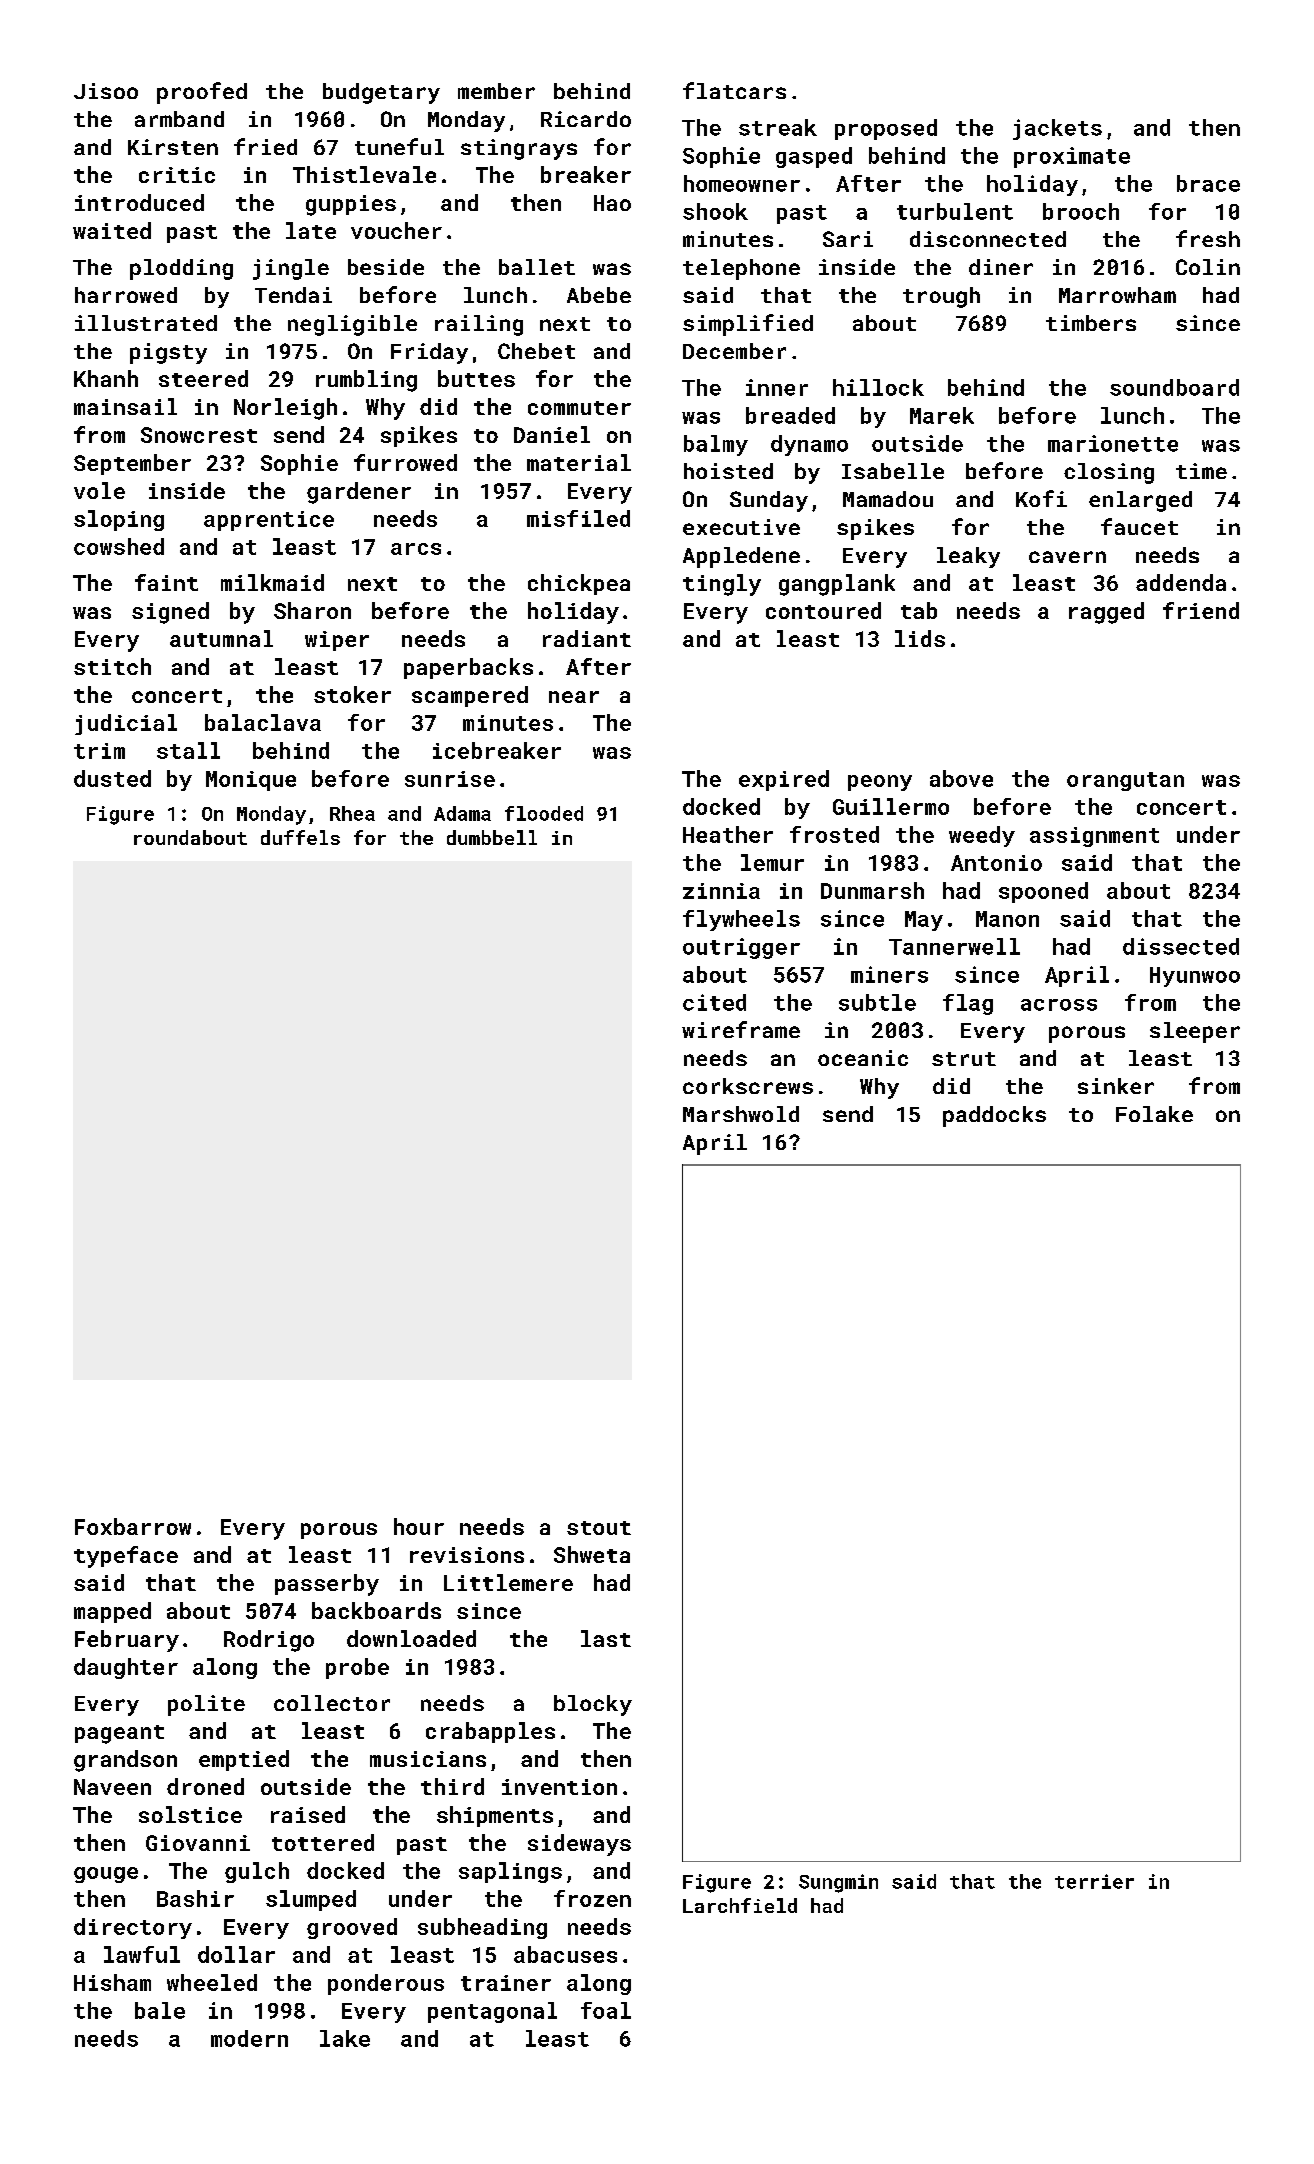 The width and height of the screenshot is (1314, 2164). Describe the element at coordinates (381, 93) in the screenshot. I see `budgetary` at that location.
